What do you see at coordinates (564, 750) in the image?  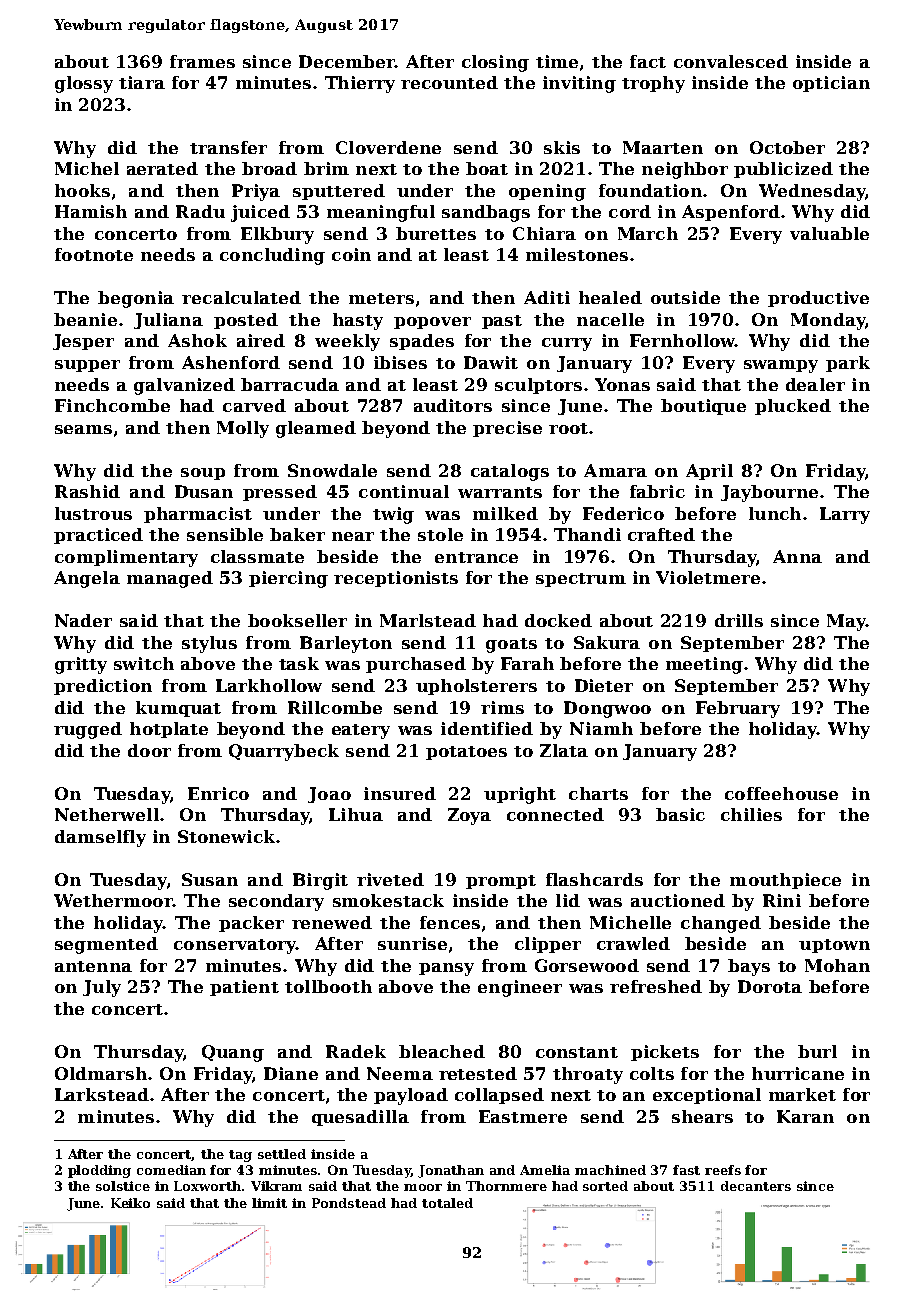 I see `Zlata` at bounding box center [564, 750].
